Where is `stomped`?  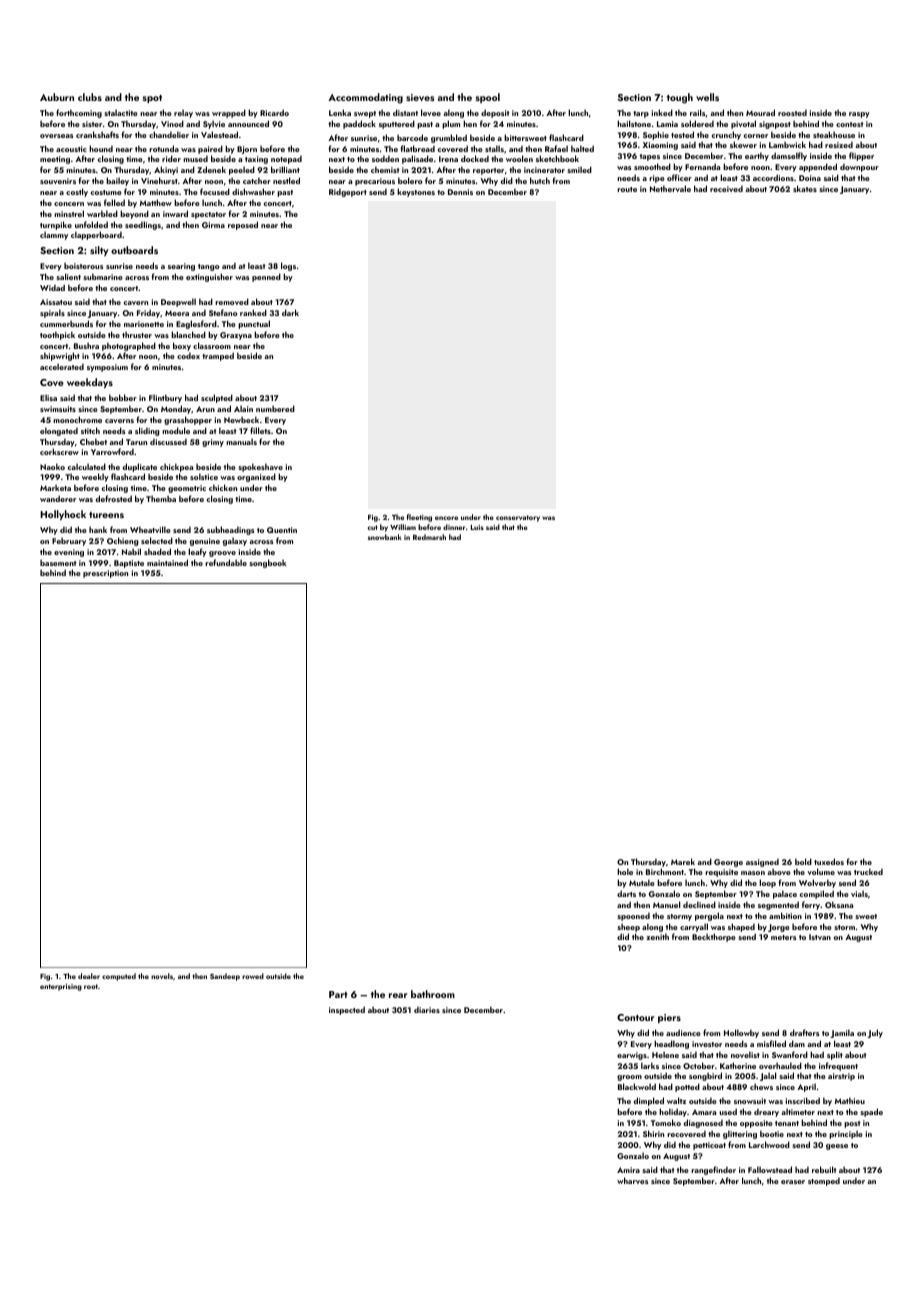
stomped is located at coordinates (824, 1182).
